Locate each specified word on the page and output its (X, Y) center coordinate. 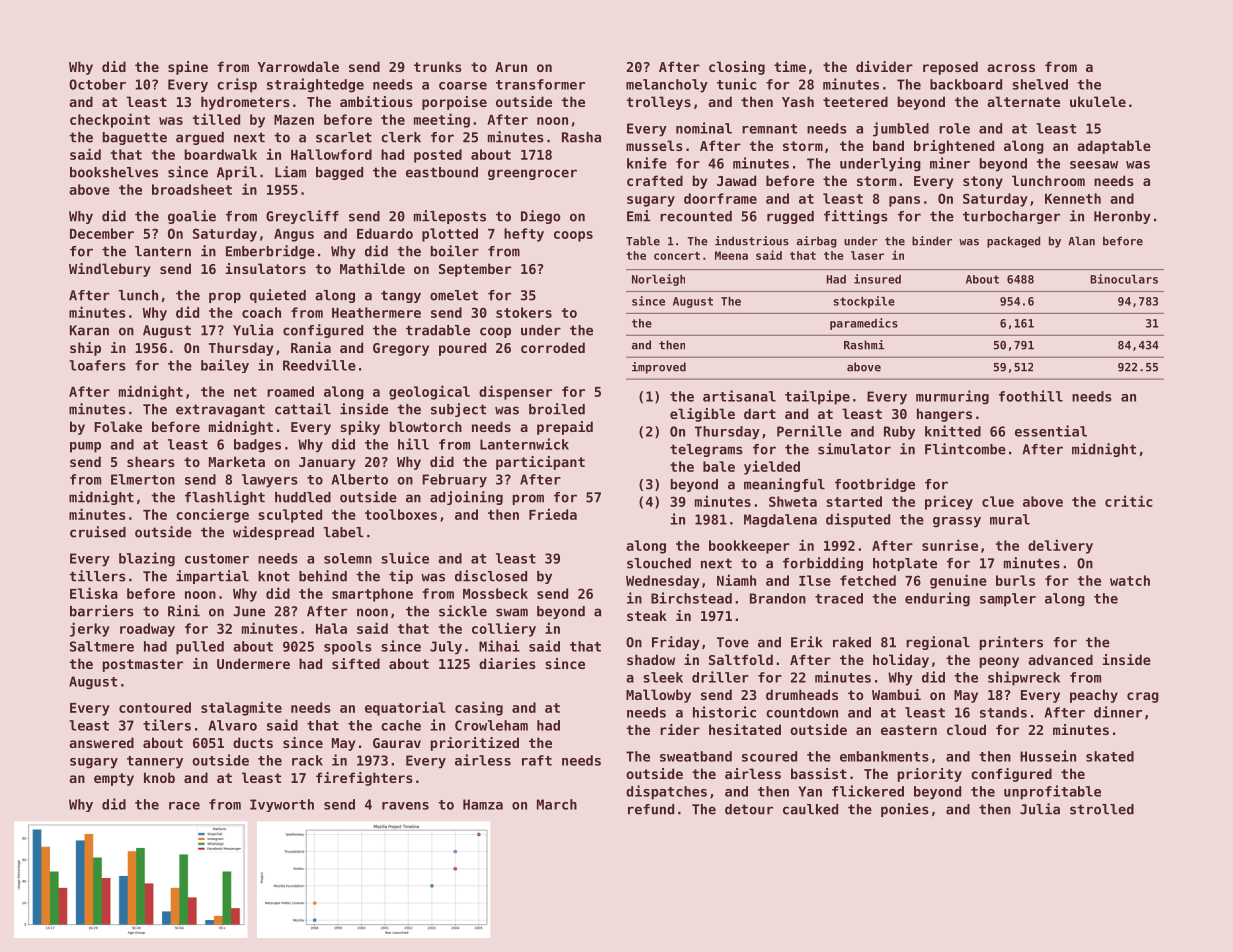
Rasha (581, 137)
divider (884, 66)
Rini (184, 610)
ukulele (1098, 101)
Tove (733, 642)
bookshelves (114, 172)
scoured (769, 756)
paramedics (864, 324)
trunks (438, 66)
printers (1011, 643)
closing (737, 68)
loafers (97, 365)
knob (159, 777)
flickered (868, 791)
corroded (553, 347)
